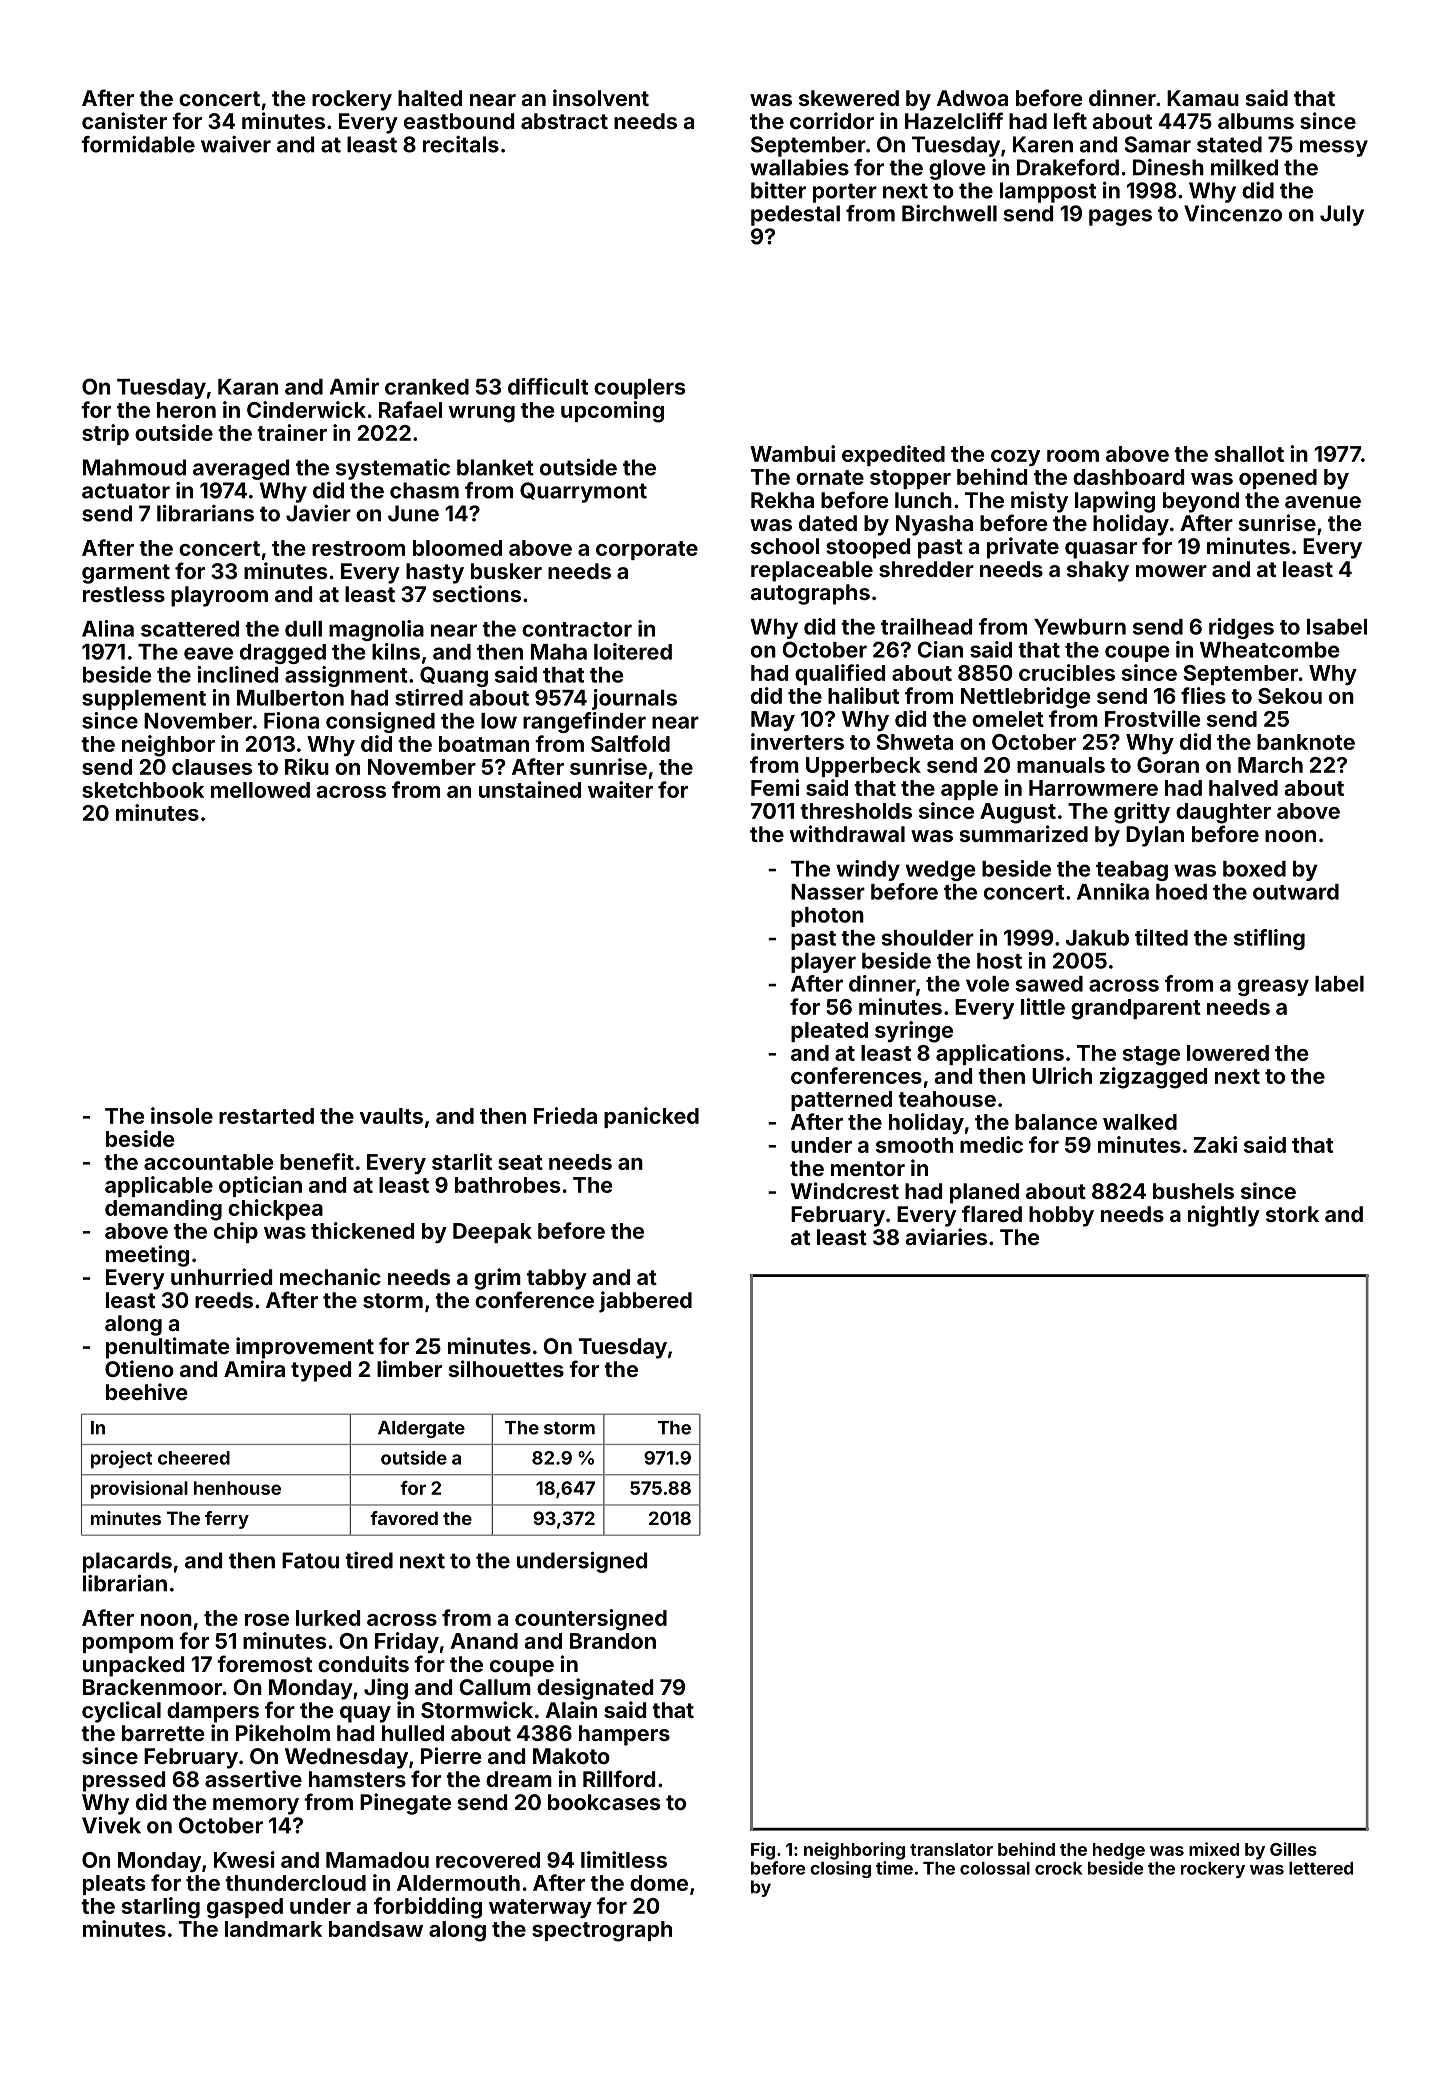 This page has height=2100, width=1450. What do you see at coordinates (236, 144) in the page?
I see `waiver` at bounding box center [236, 144].
